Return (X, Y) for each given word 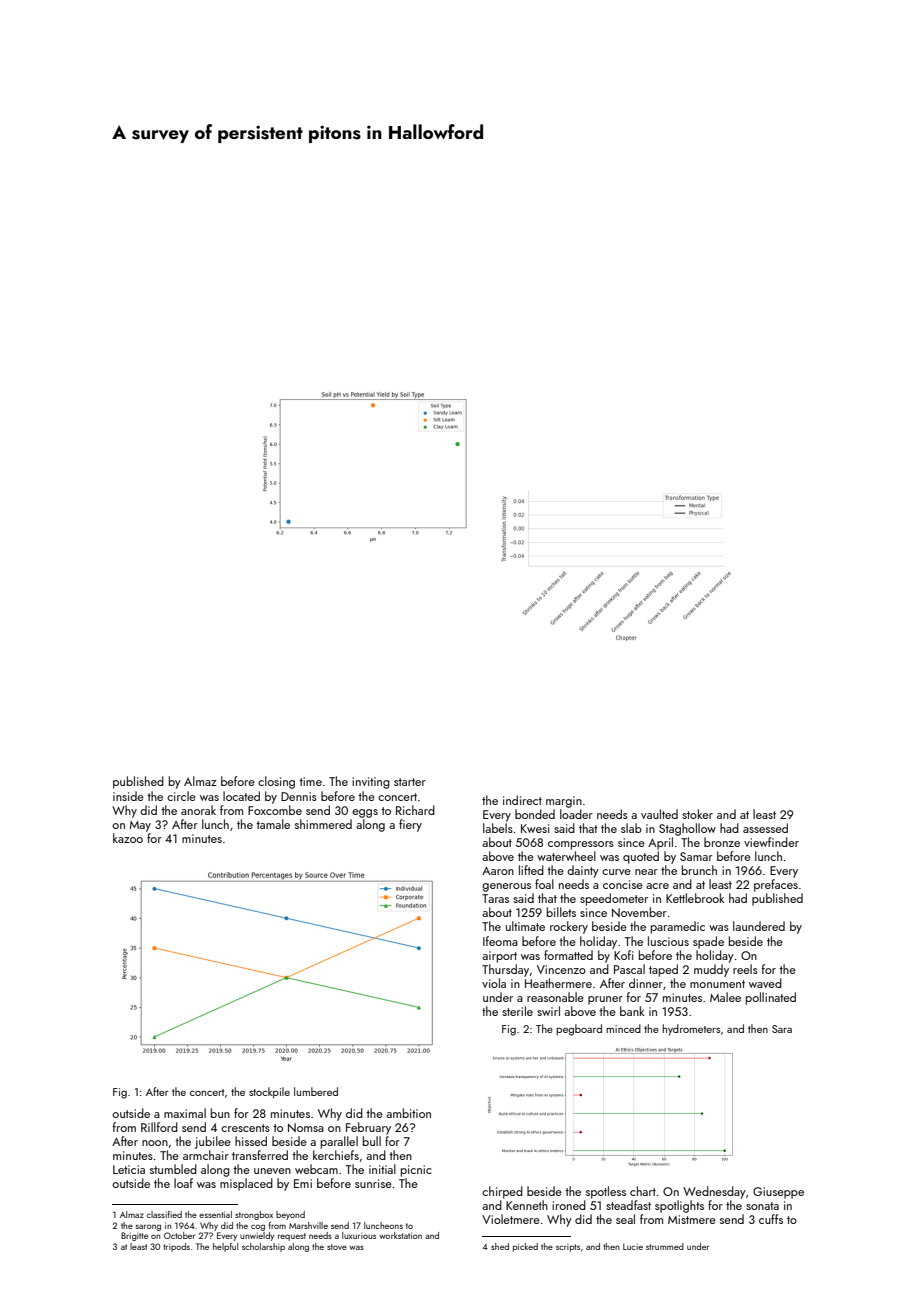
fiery (410, 825)
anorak (198, 810)
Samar (696, 856)
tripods (176, 1247)
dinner (646, 983)
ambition (408, 1113)
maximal (185, 1113)
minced (623, 1028)
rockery (569, 927)
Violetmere (511, 1219)
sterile (517, 1011)
